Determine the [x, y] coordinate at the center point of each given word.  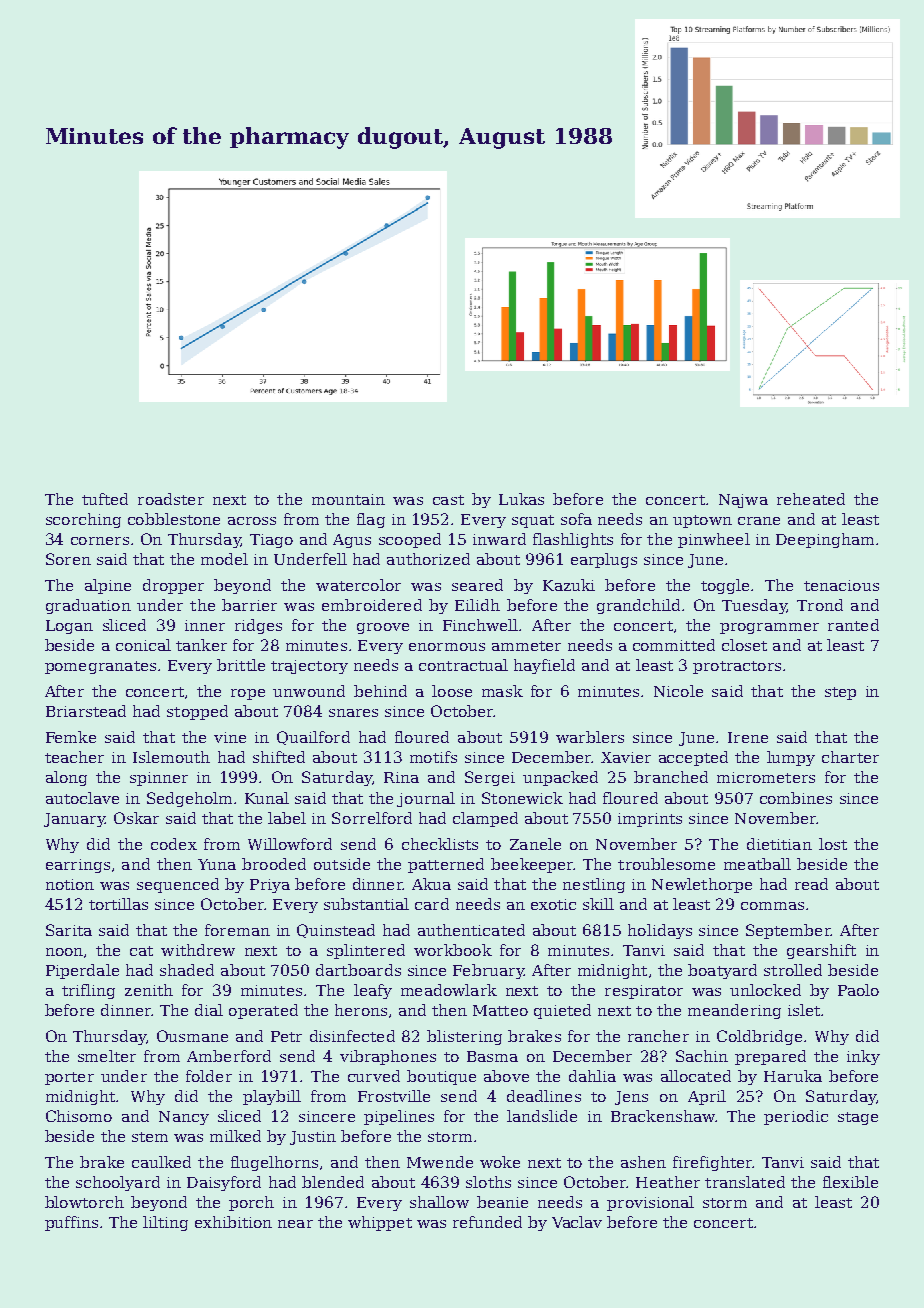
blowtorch [84, 1202]
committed [674, 645]
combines [796, 798]
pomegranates [100, 667]
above [506, 1076]
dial [209, 1010]
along [66, 778]
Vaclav [577, 1222]
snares [353, 713]
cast [448, 500]
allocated [696, 1076]
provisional [650, 1203]
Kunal [267, 798]
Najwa [743, 501]
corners [100, 541]
